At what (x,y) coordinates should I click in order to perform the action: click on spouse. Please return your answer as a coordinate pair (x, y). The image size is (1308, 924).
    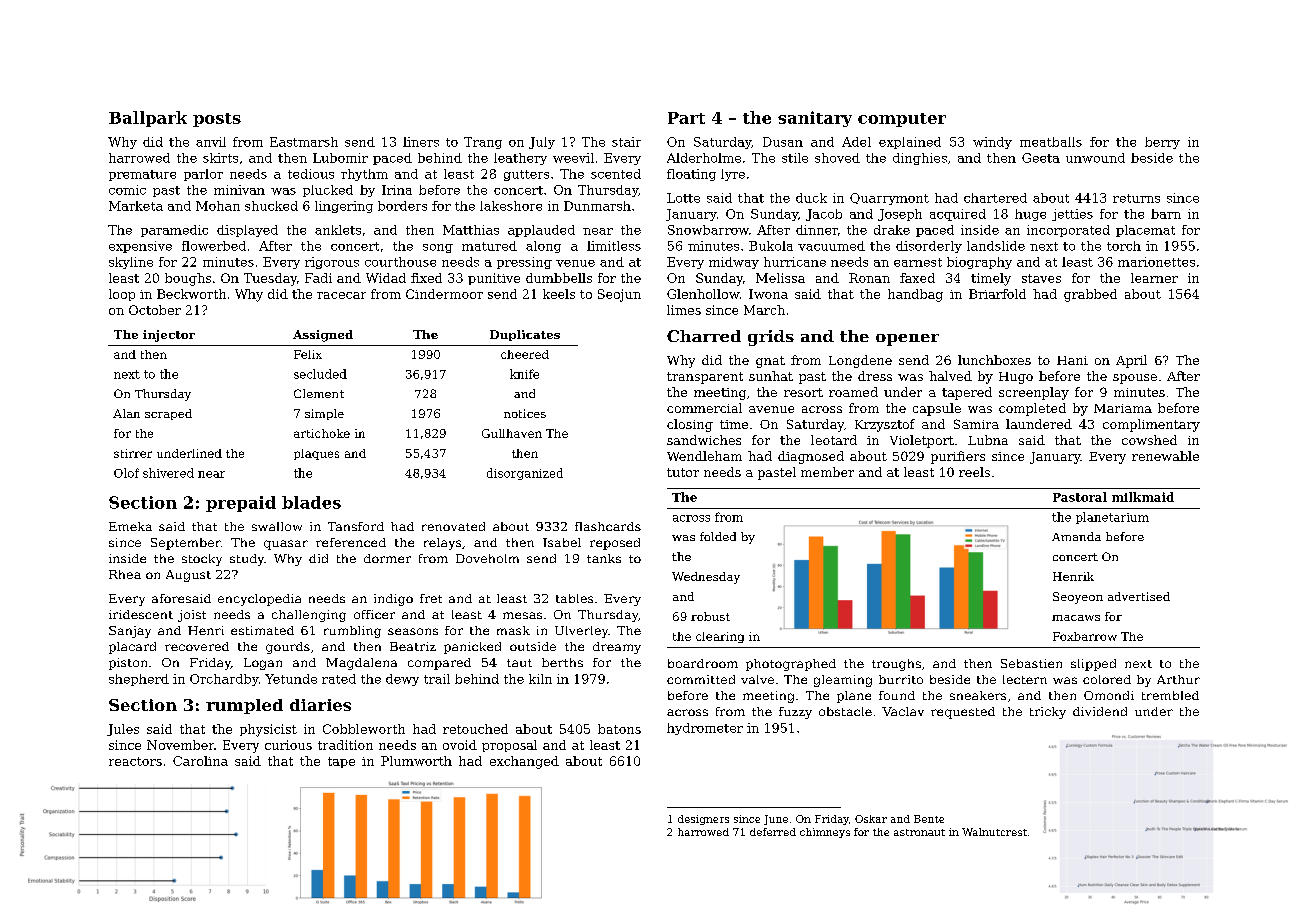
    Looking at the image, I should click on (1135, 379).
